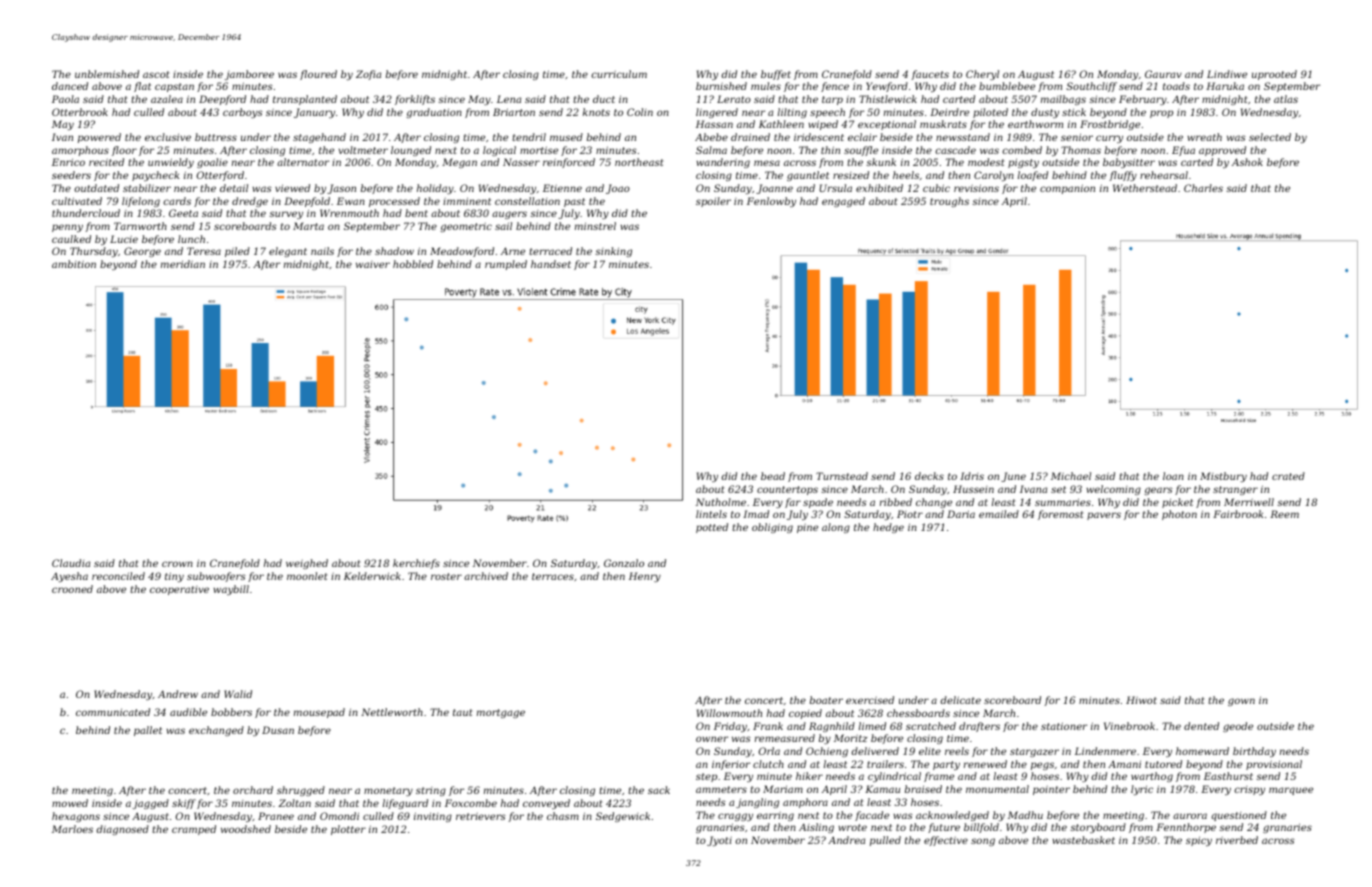  I want to click on Lindiwe, so click(1227, 74).
